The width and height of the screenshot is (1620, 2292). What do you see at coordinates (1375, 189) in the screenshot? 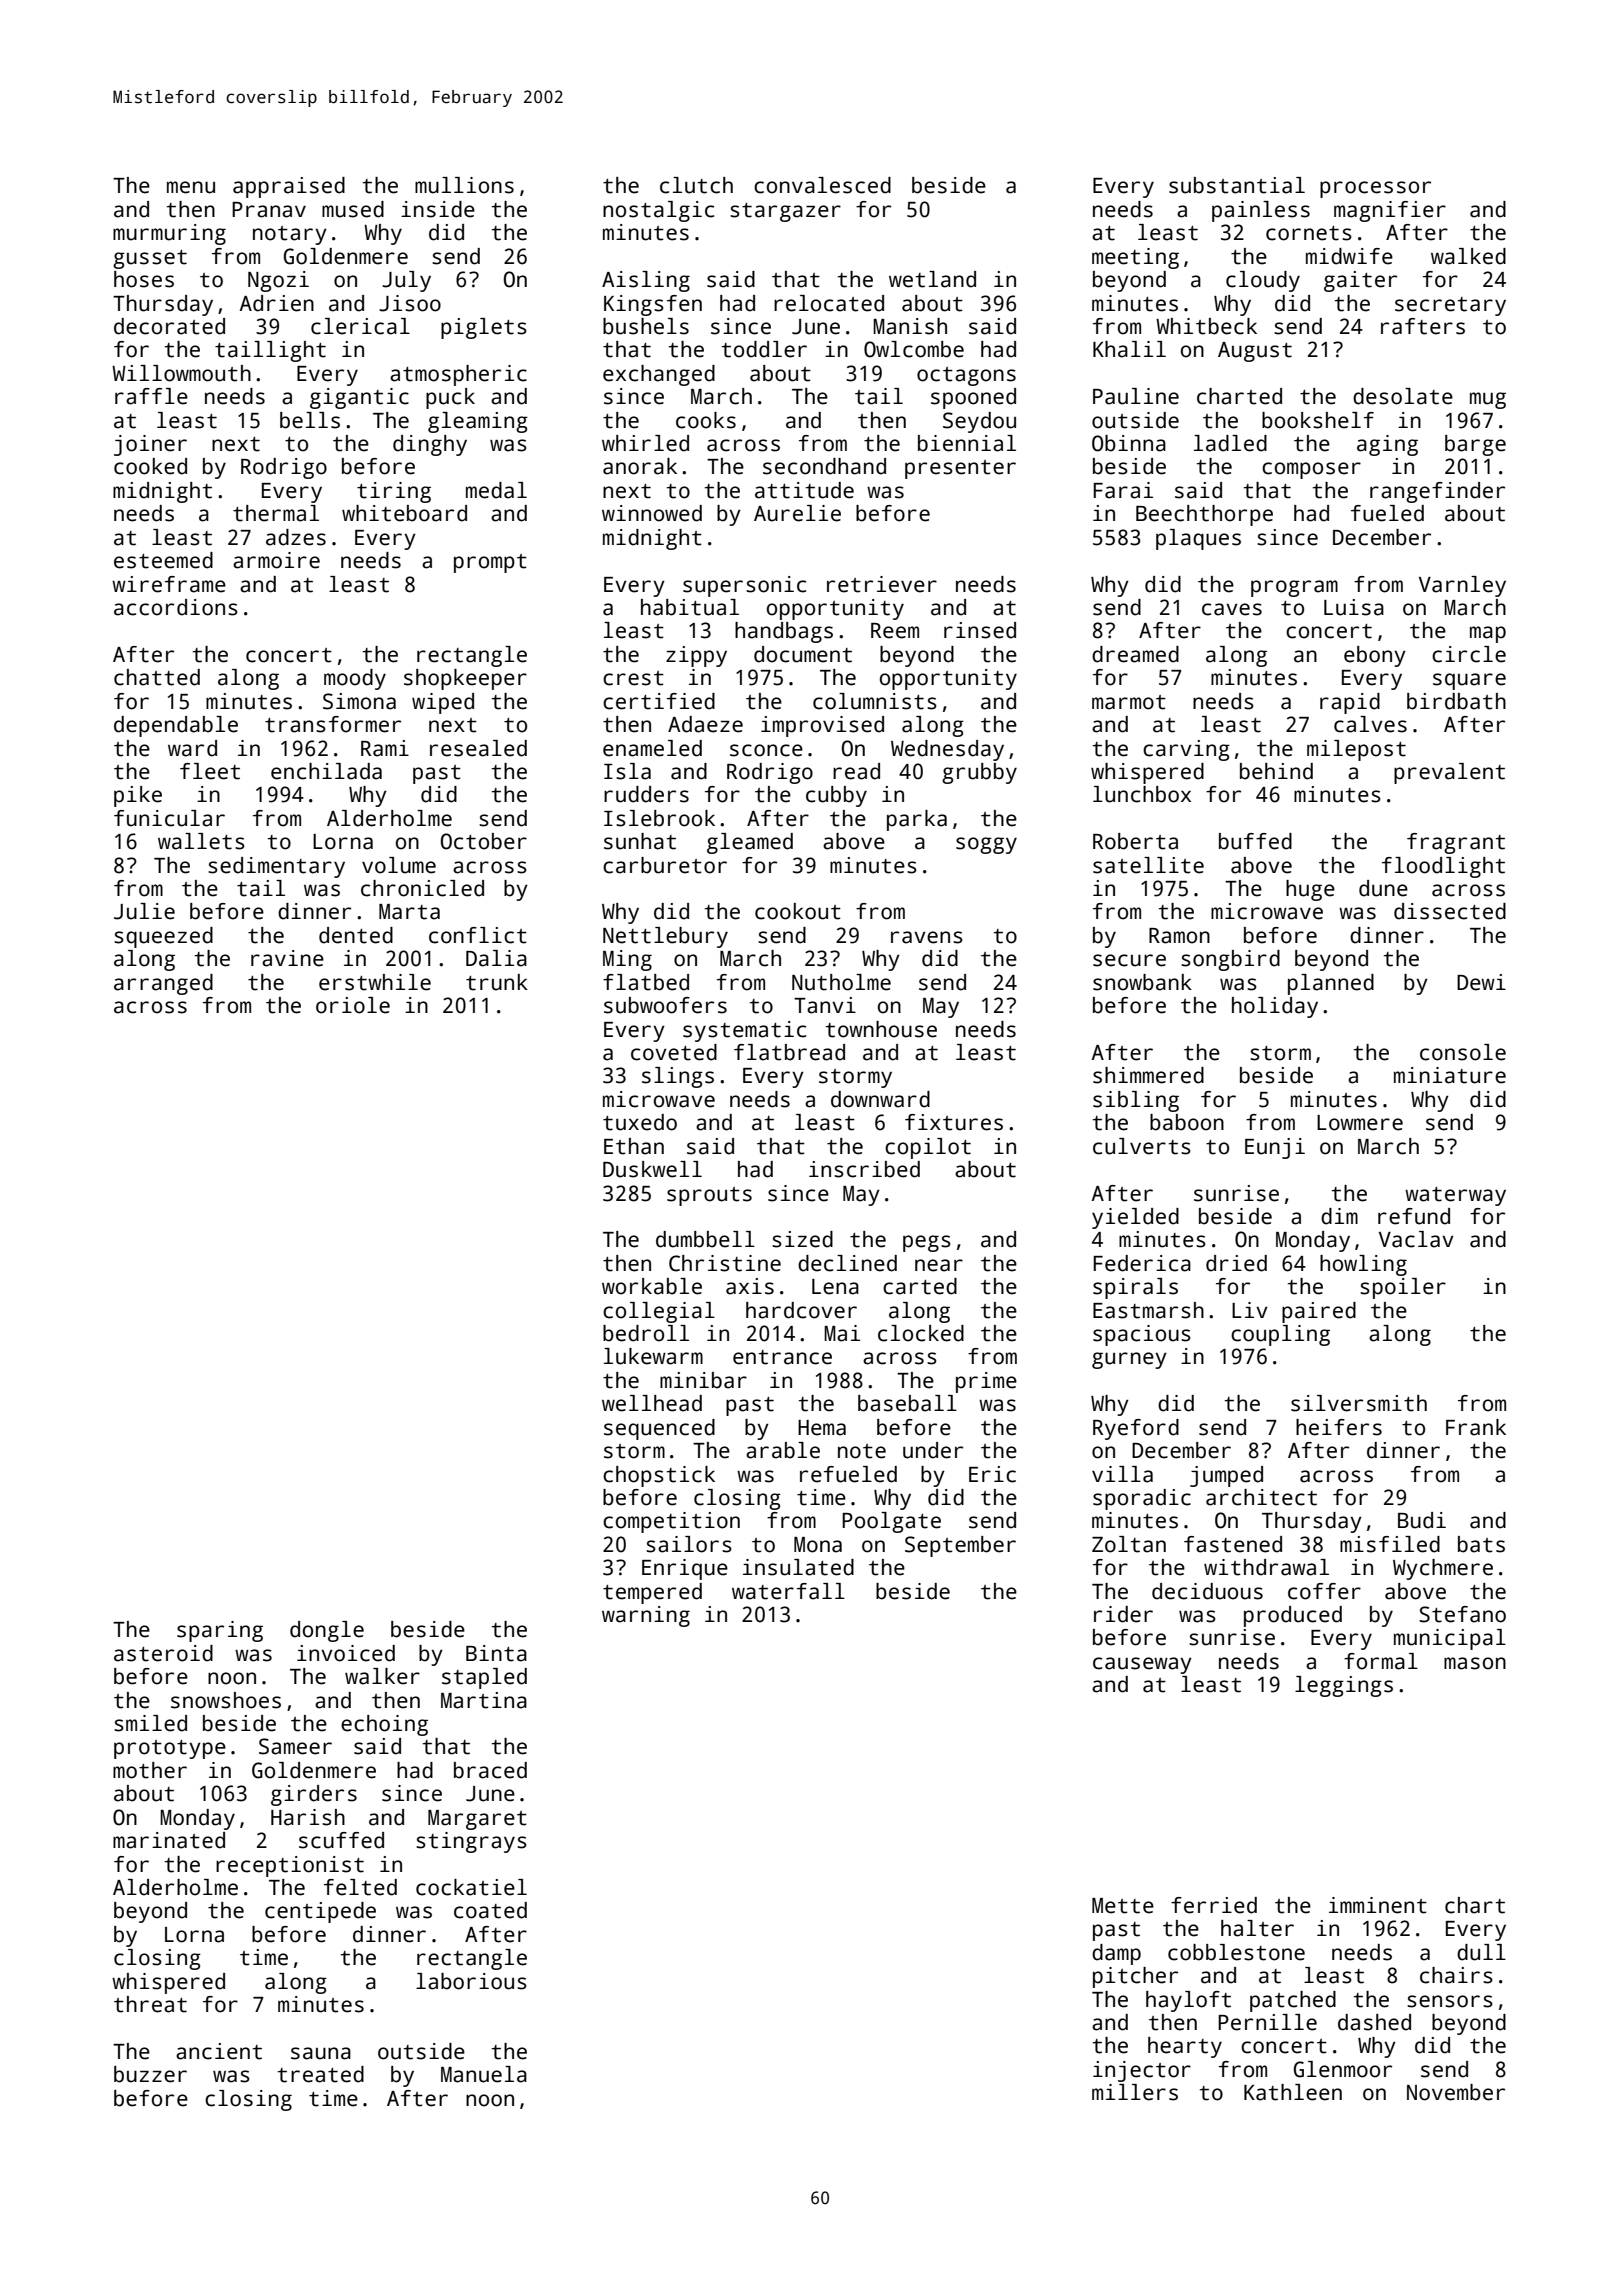
I see `processor` at bounding box center [1375, 189].
